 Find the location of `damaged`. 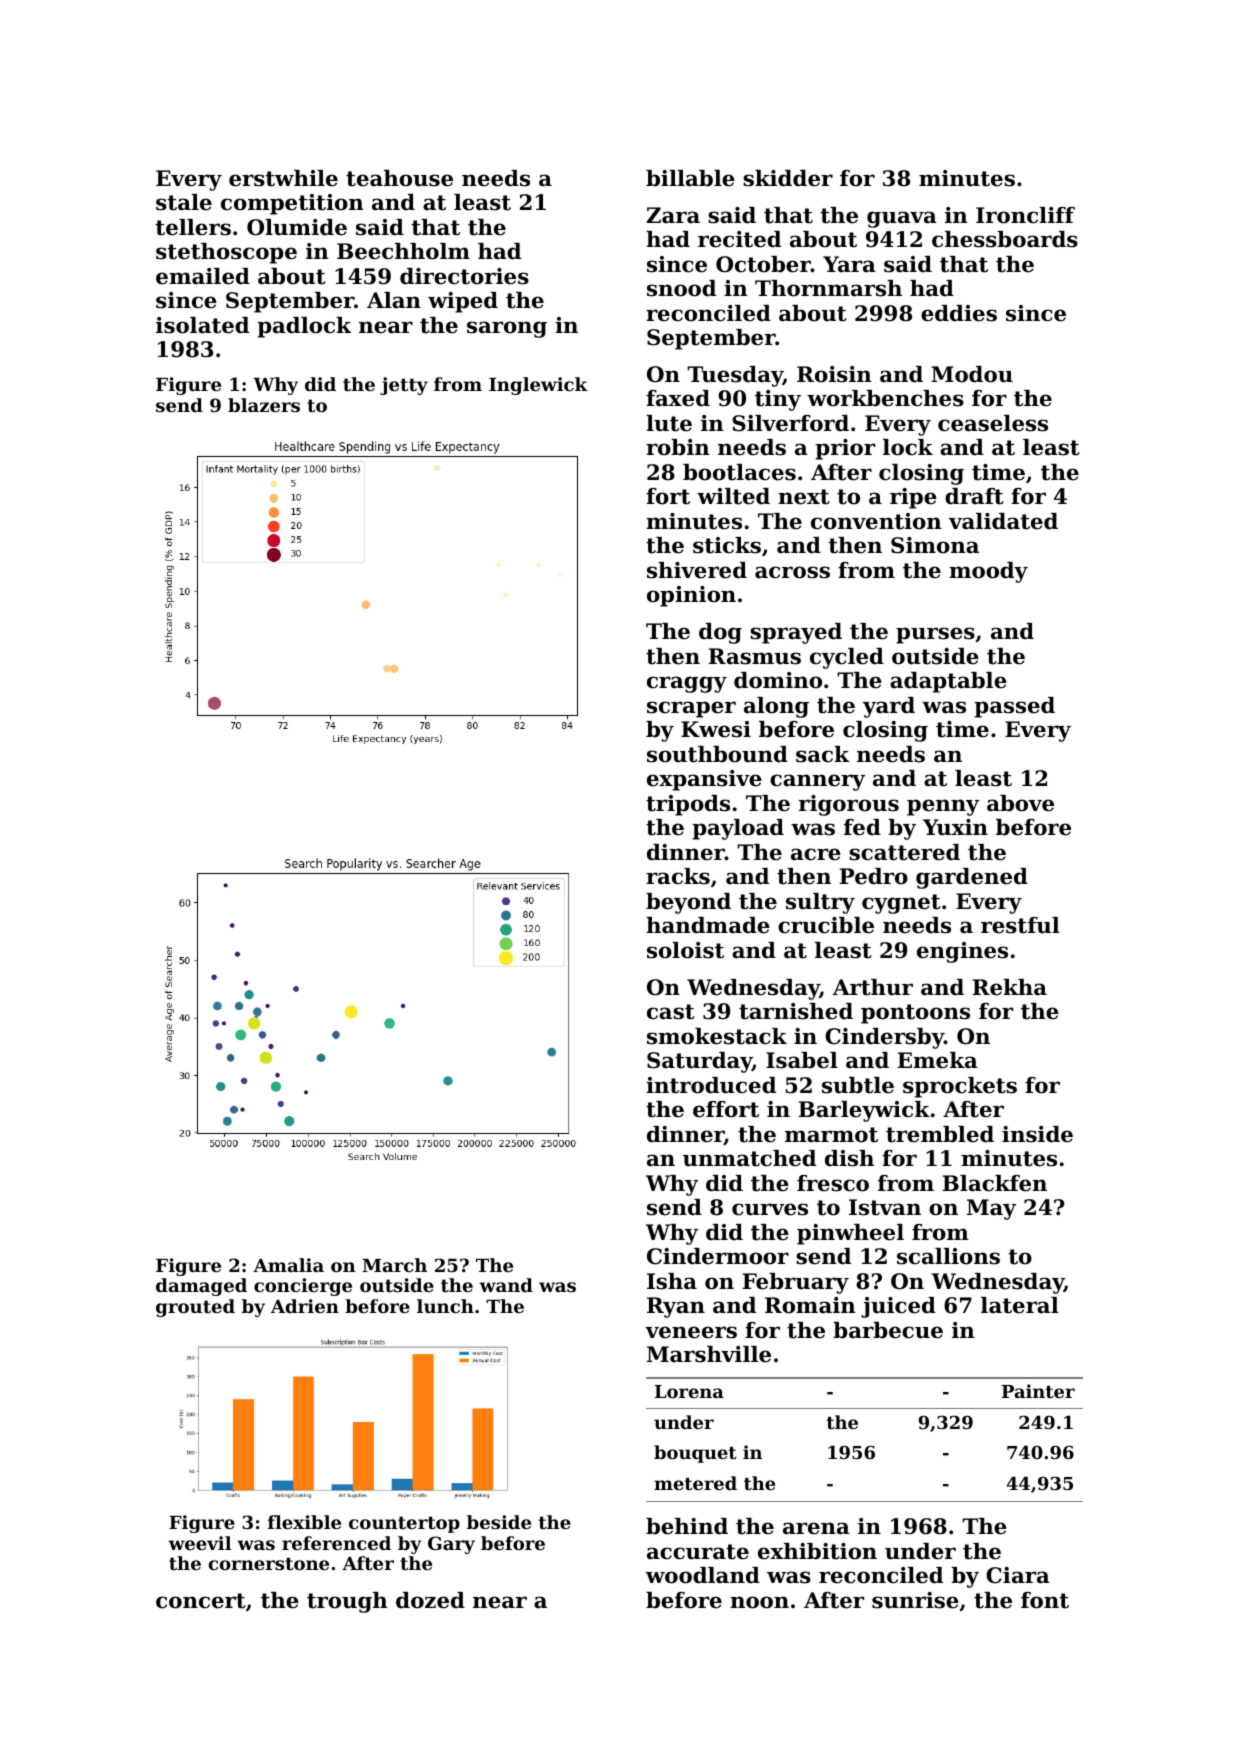

damaged is located at coordinates (201, 1287).
